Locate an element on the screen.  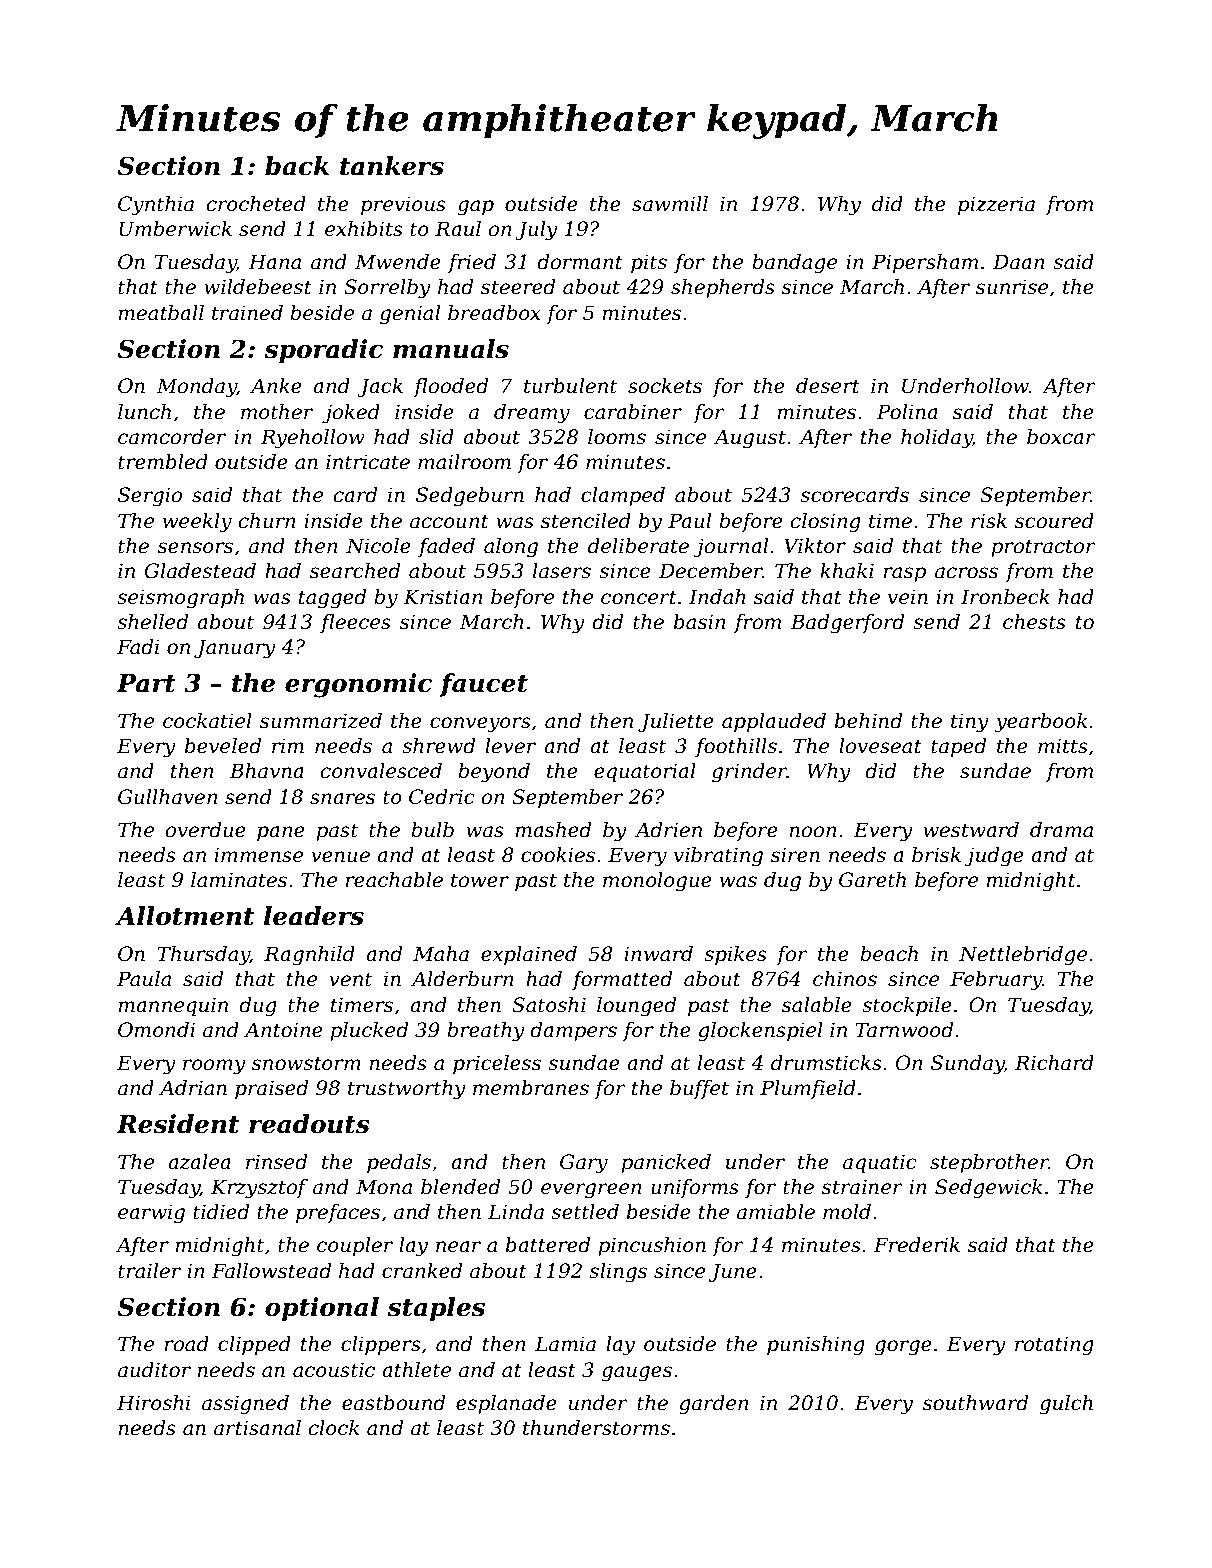
clock is located at coordinates (334, 1428).
